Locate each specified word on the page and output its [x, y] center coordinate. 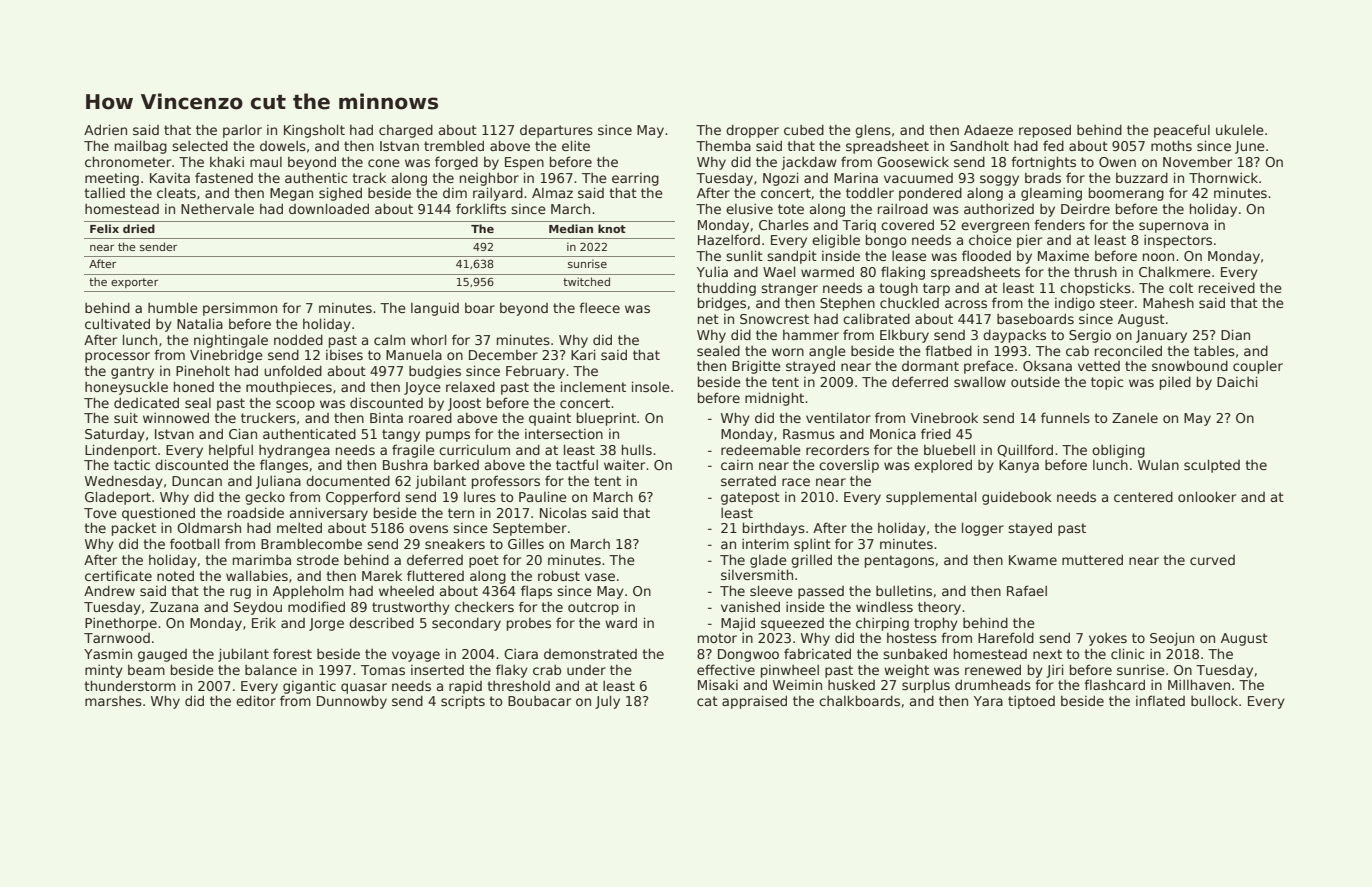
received [1227, 287]
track [369, 177]
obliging [1118, 451]
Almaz [552, 193]
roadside [256, 512]
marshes [113, 701]
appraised [754, 702]
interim [765, 543]
